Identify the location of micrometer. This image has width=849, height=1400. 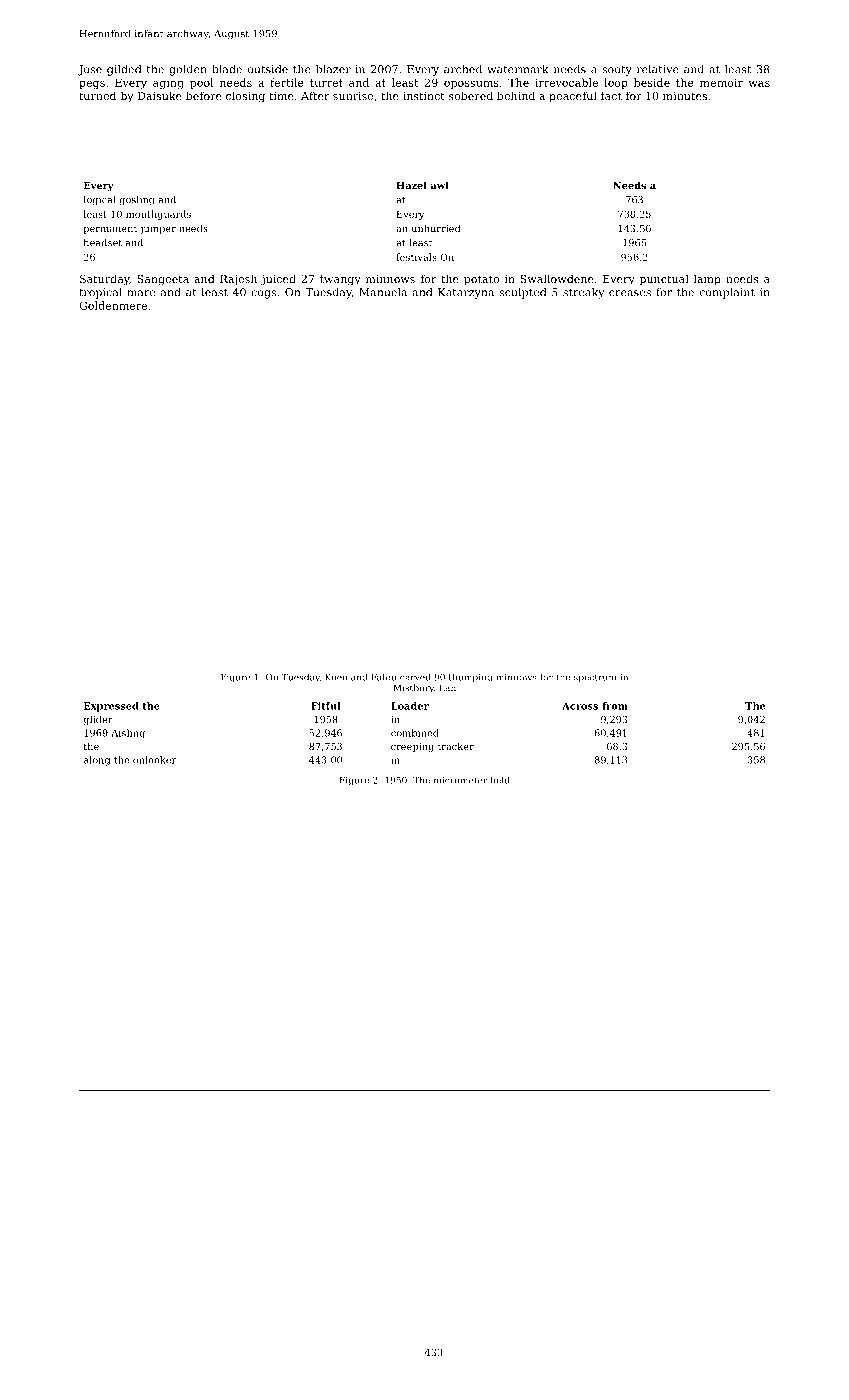
(460, 780).
